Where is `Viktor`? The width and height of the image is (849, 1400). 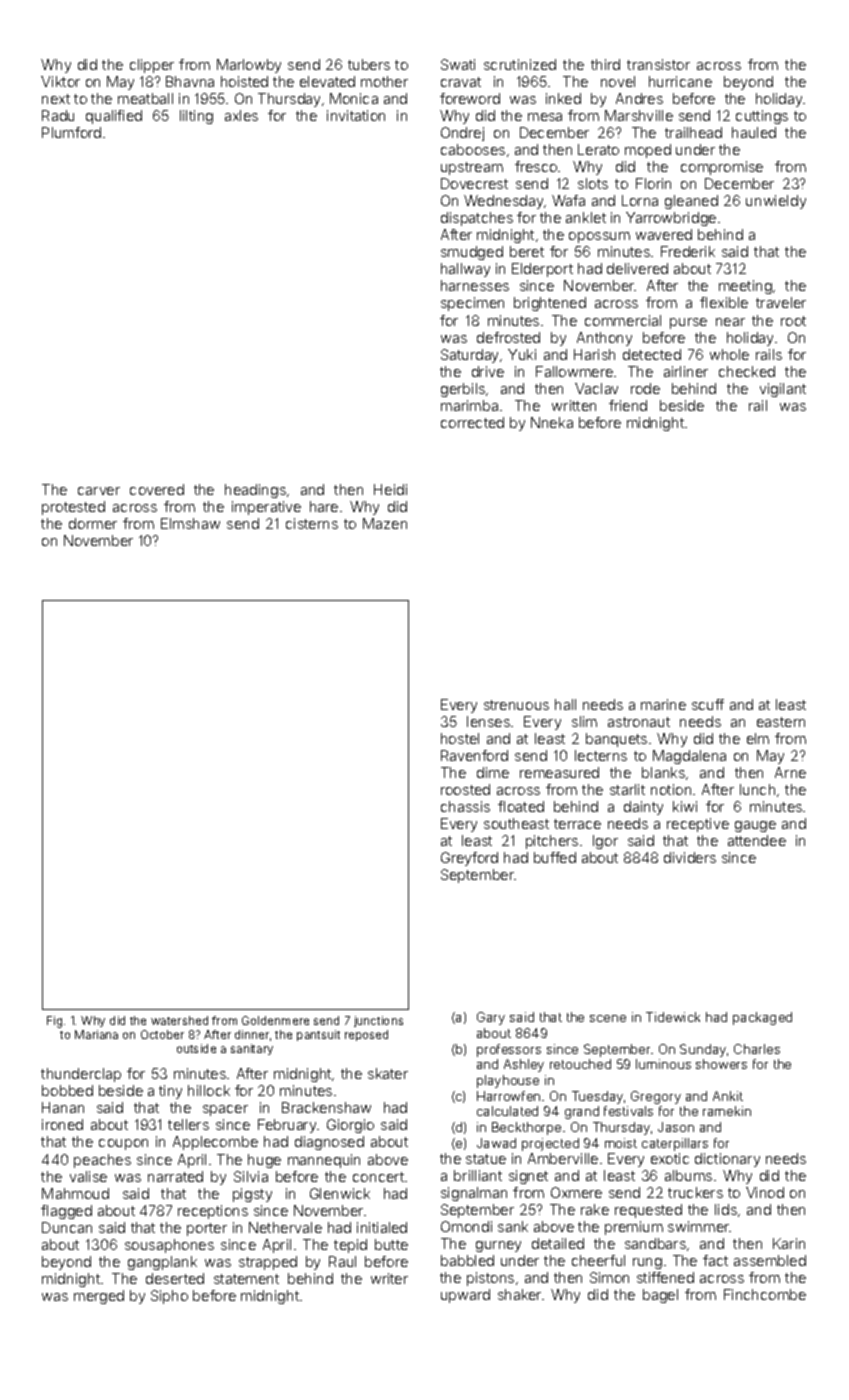
Viktor is located at coordinates (60, 81).
